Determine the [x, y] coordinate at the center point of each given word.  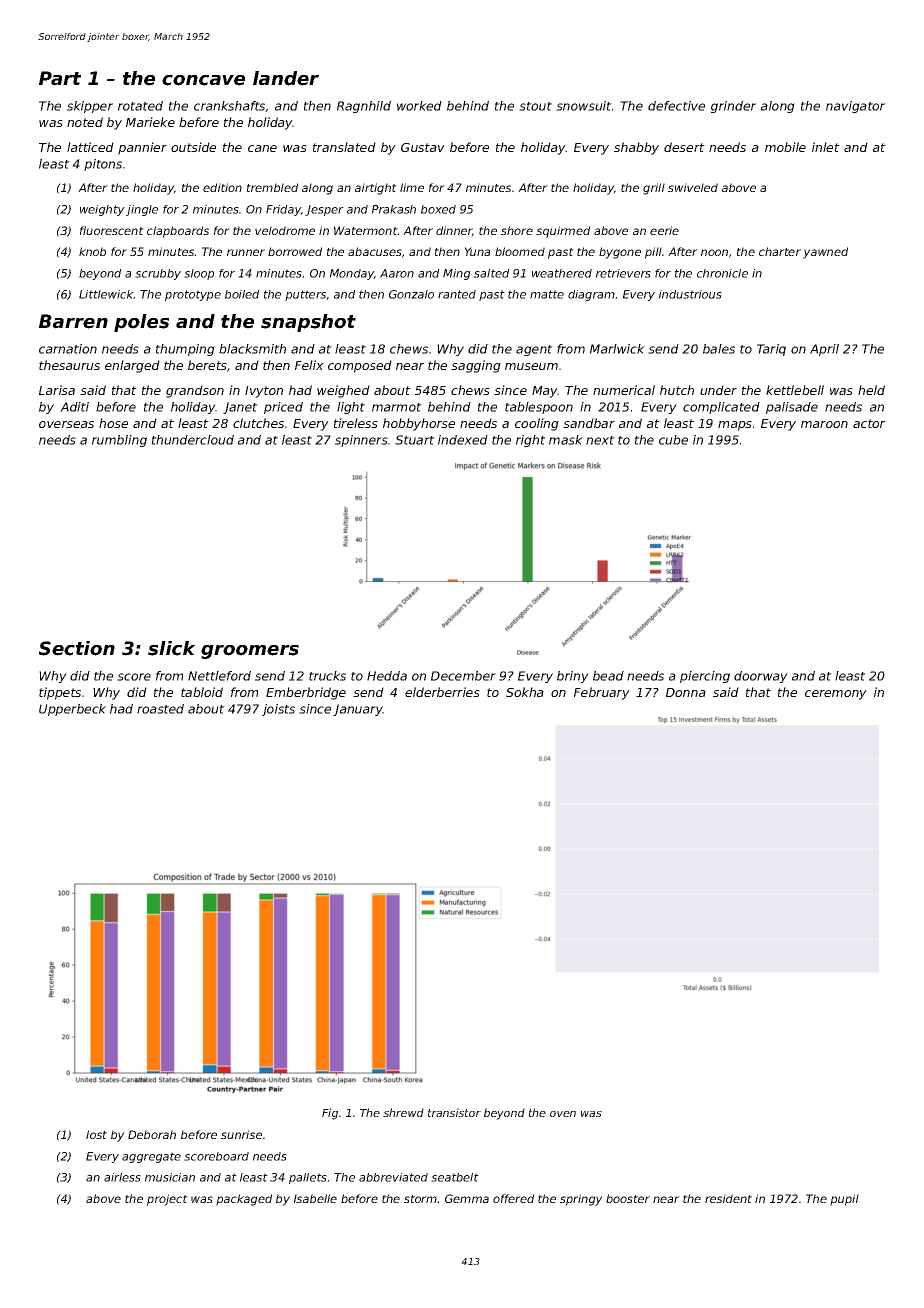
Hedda [387, 676]
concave [203, 80]
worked [419, 106]
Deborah [152, 1134]
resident [728, 1198]
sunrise [241, 1134]
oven [563, 1114]
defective [676, 106]
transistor [454, 1112]
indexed [463, 440]
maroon [824, 424]
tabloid [202, 692]
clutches [258, 423]
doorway [761, 677]
